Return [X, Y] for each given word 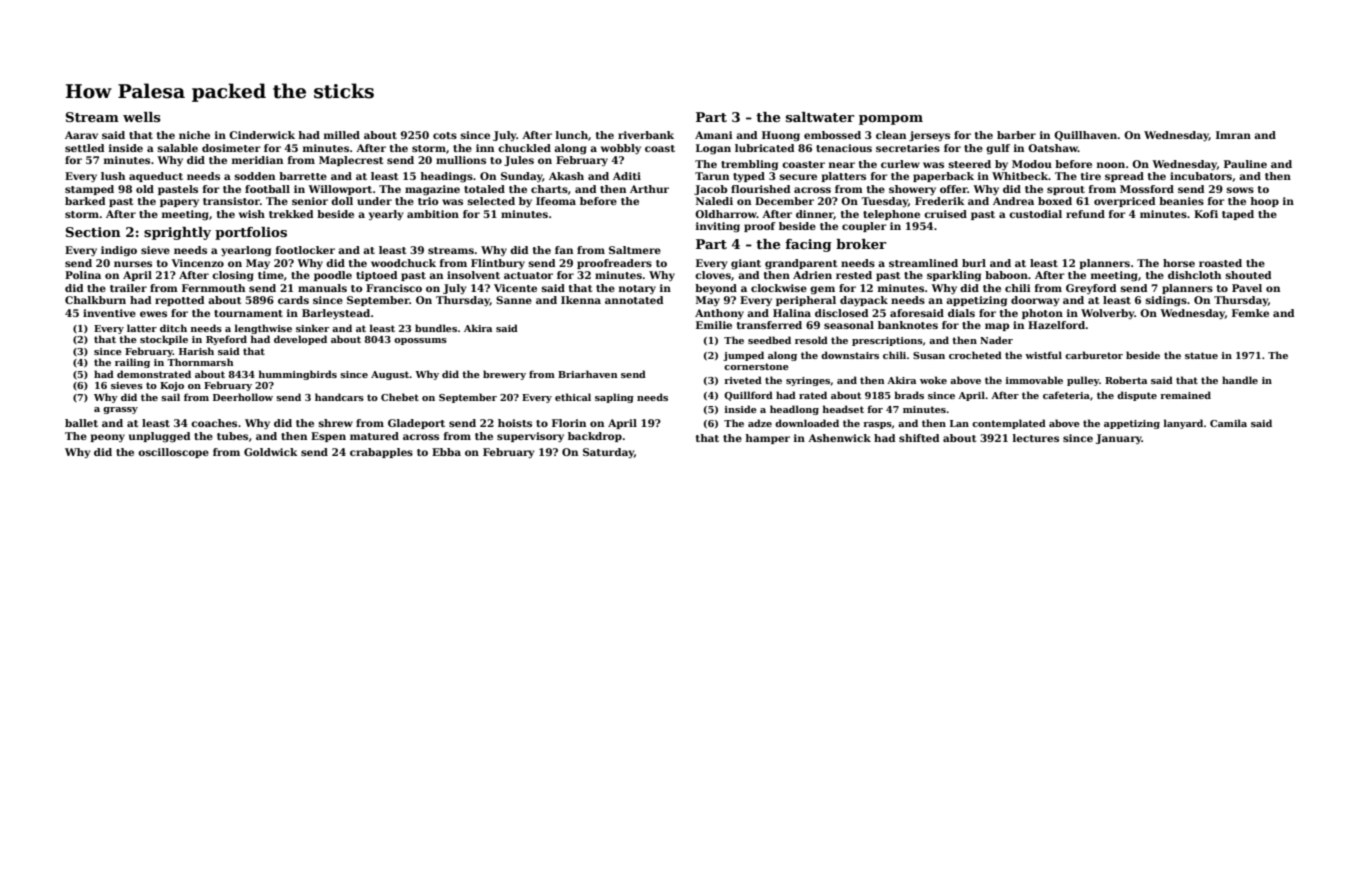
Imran [1233, 135]
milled [342, 135]
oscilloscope [173, 453]
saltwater [820, 117]
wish [252, 214]
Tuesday [884, 202]
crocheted [975, 355]
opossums [420, 341]
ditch [173, 328]
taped [1238, 215]
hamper [767, 439]
